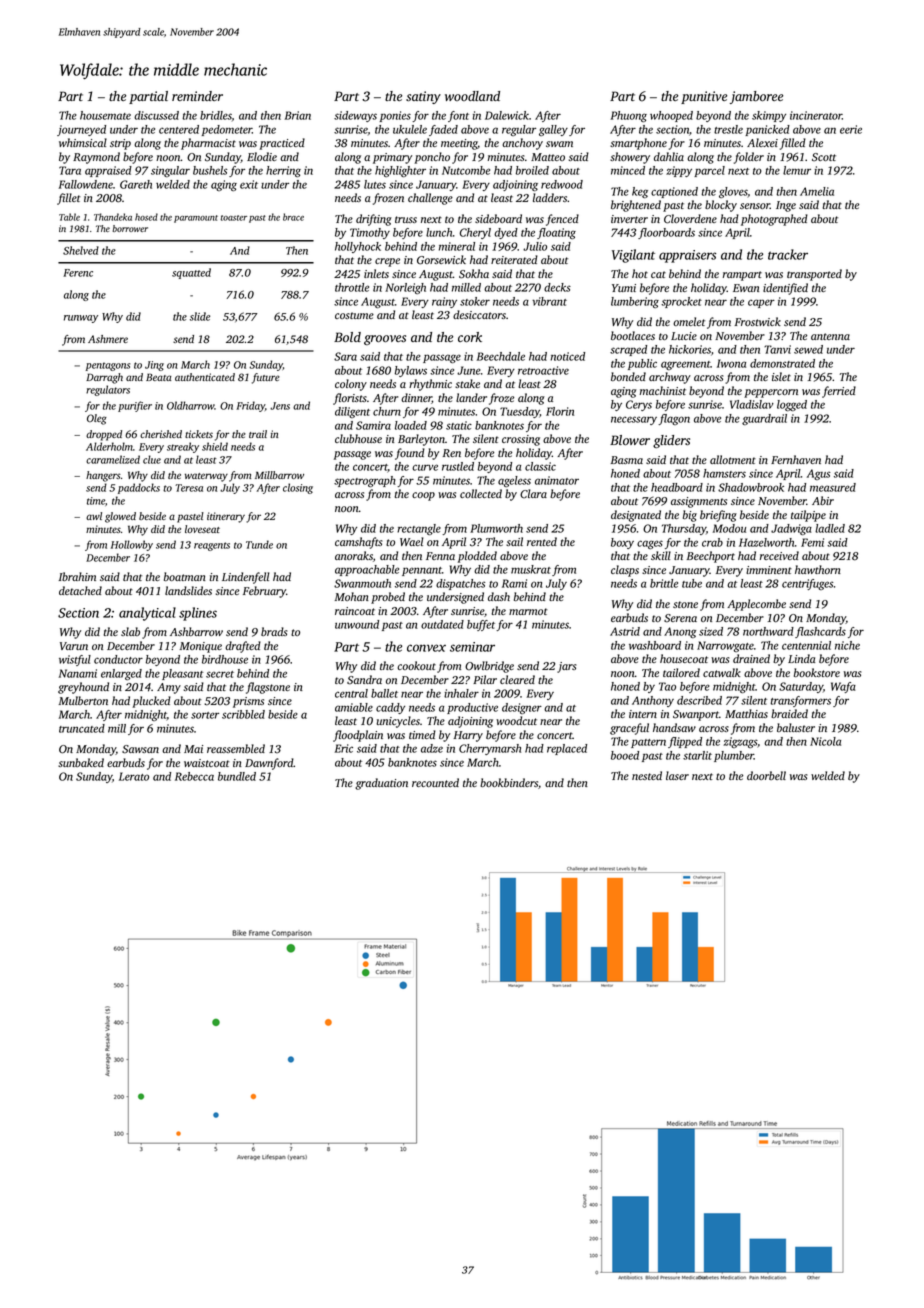 The width and height of the document is (924, 1308). I want to click on Matthias, so click(746, 713).
